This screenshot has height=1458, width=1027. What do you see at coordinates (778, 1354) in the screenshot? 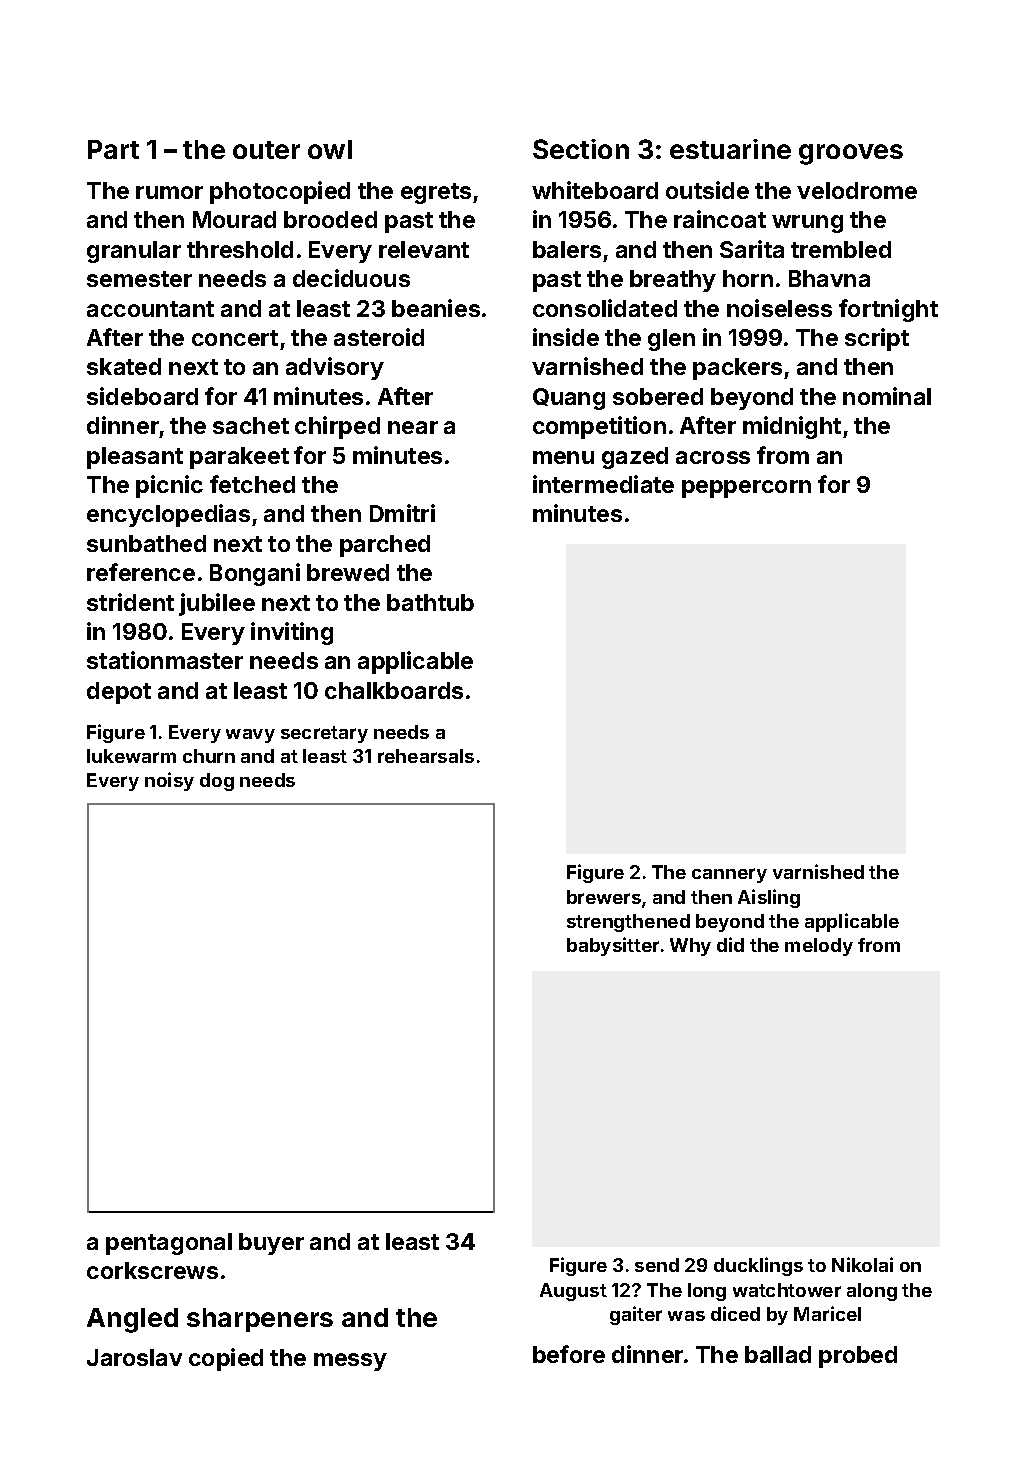
I see `ballad` at bounding box center [778, 1354].
